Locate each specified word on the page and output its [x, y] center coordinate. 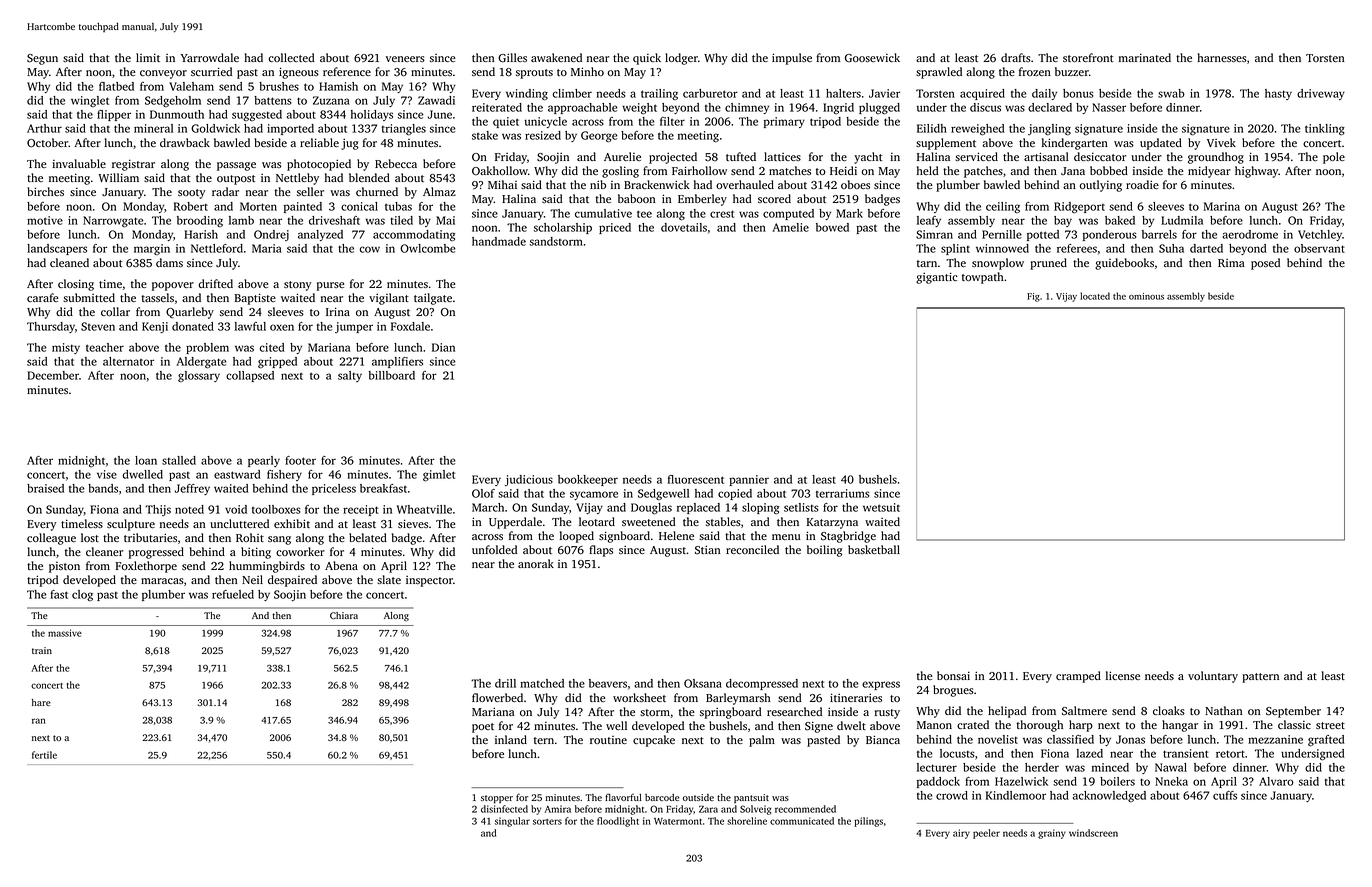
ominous [1146, 296]
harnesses [1222, 57]
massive [65, 633]
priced [615, 228]
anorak [536, 563]
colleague [51, 539]
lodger [681, 59]
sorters [547, 822]
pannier [749, 480]
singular [512, 822]
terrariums [842, 493]
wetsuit [881, 507]
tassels [157, 297]
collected [292, 57]
